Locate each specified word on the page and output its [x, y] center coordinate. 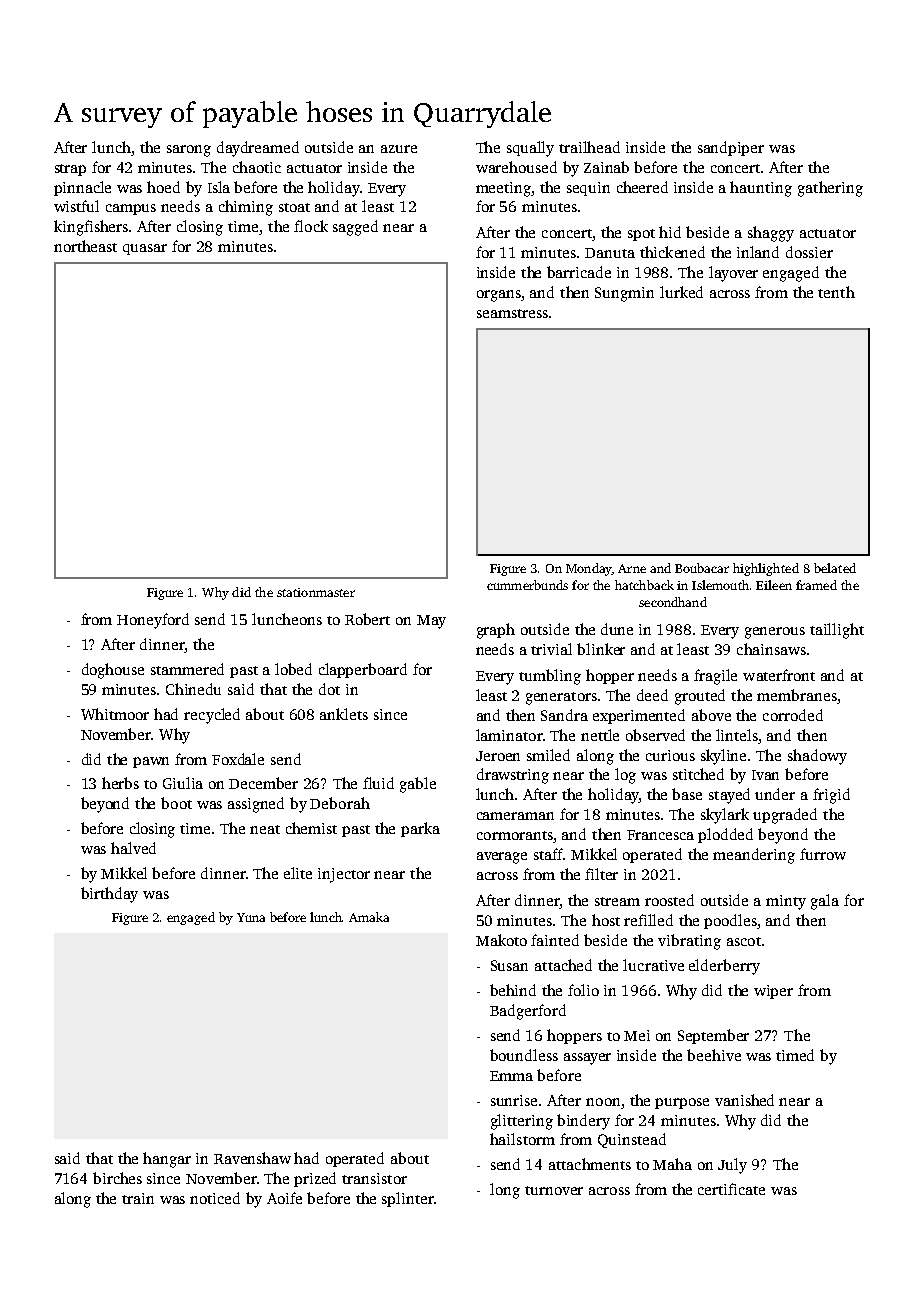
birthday [109, 895]
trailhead [589, 147]
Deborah [340, 803]
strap [70, 170]
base [687, 794]
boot [176, 803]
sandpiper [731, 148]
